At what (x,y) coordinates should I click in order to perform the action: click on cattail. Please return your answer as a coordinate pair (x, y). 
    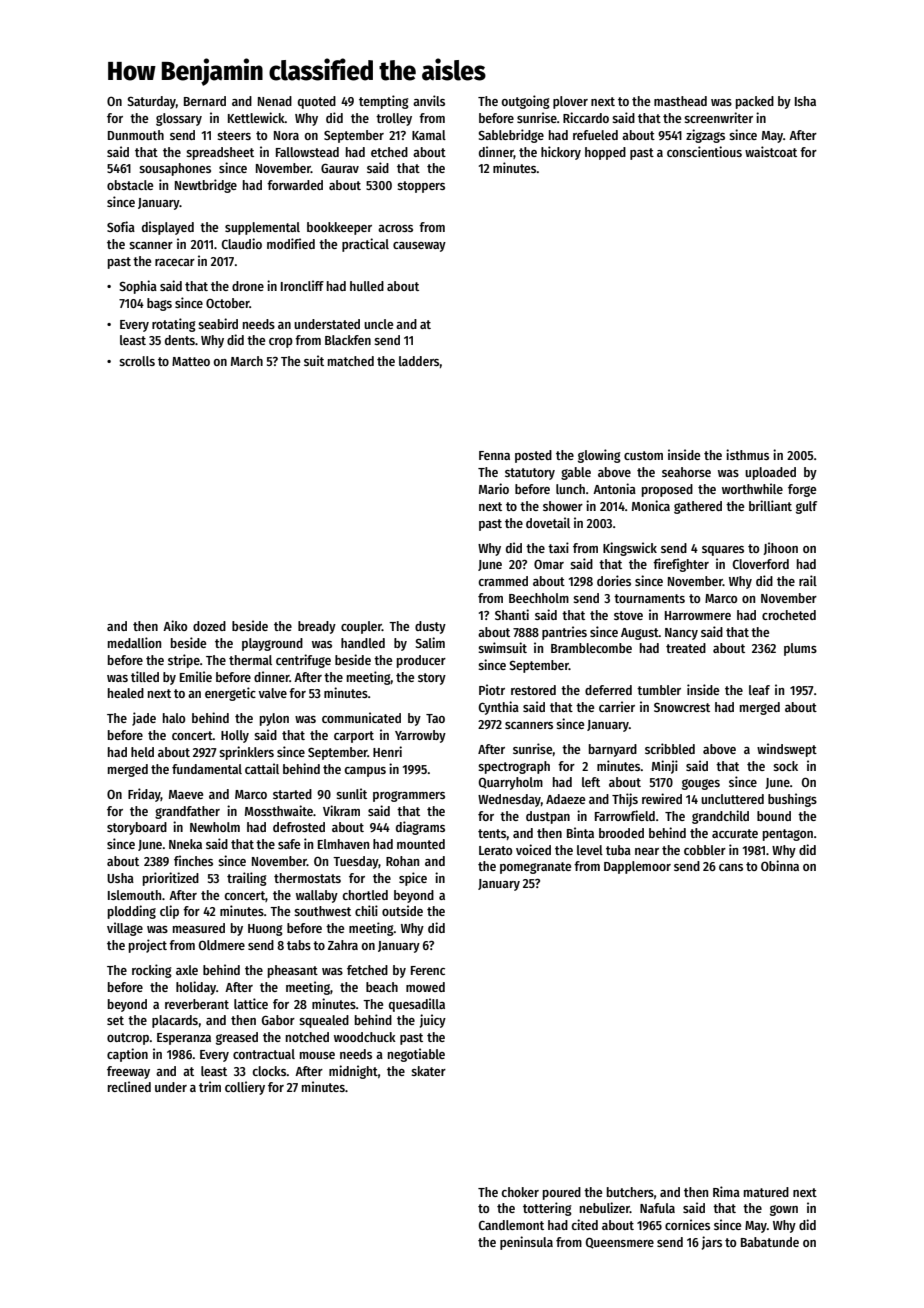
    Looking at the image, I should click on (262, 768).
